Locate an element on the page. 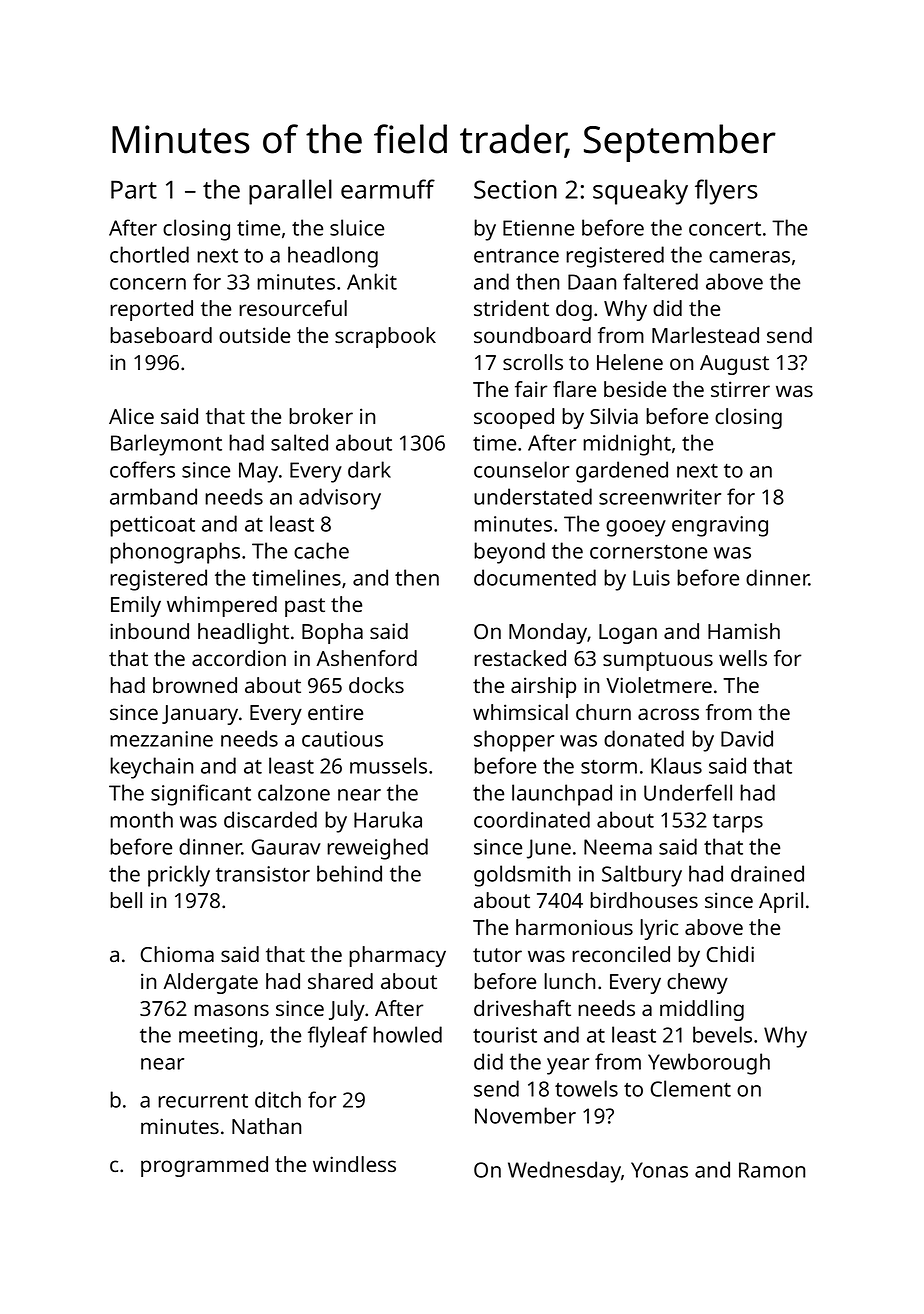  David is located at coordinates (747, 738).
